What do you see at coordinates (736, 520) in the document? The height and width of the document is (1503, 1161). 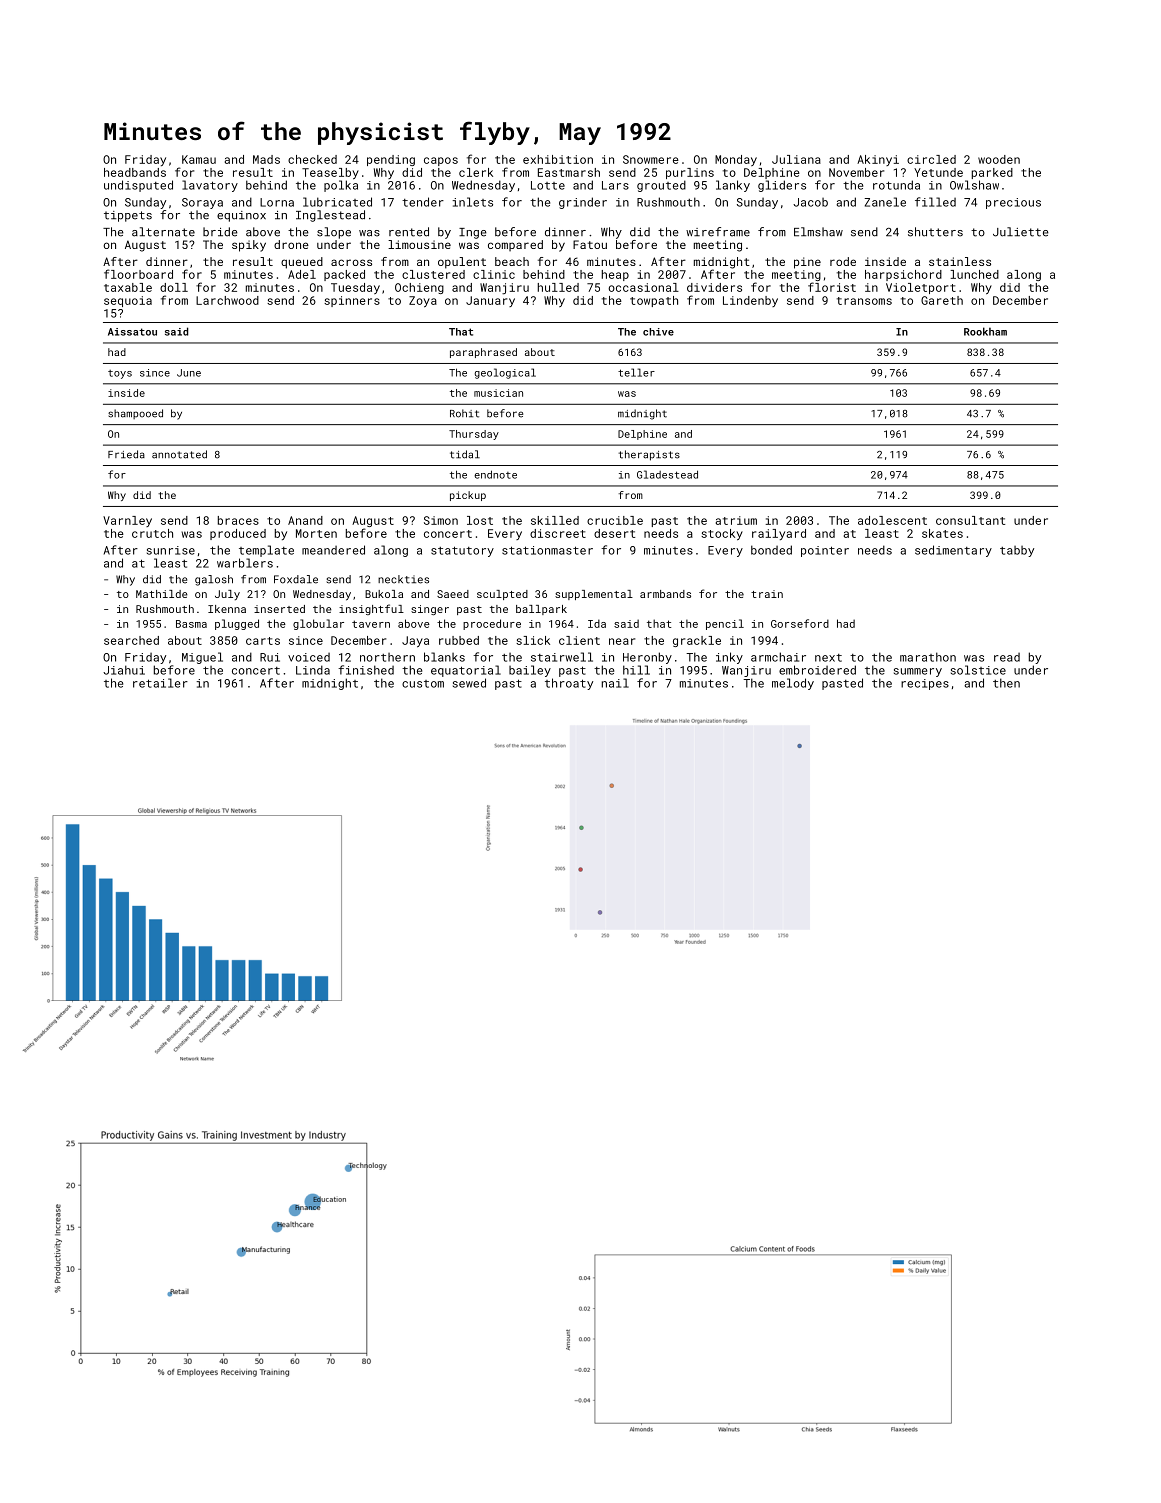 I see `atrium` at bounding box center [736, 520].
